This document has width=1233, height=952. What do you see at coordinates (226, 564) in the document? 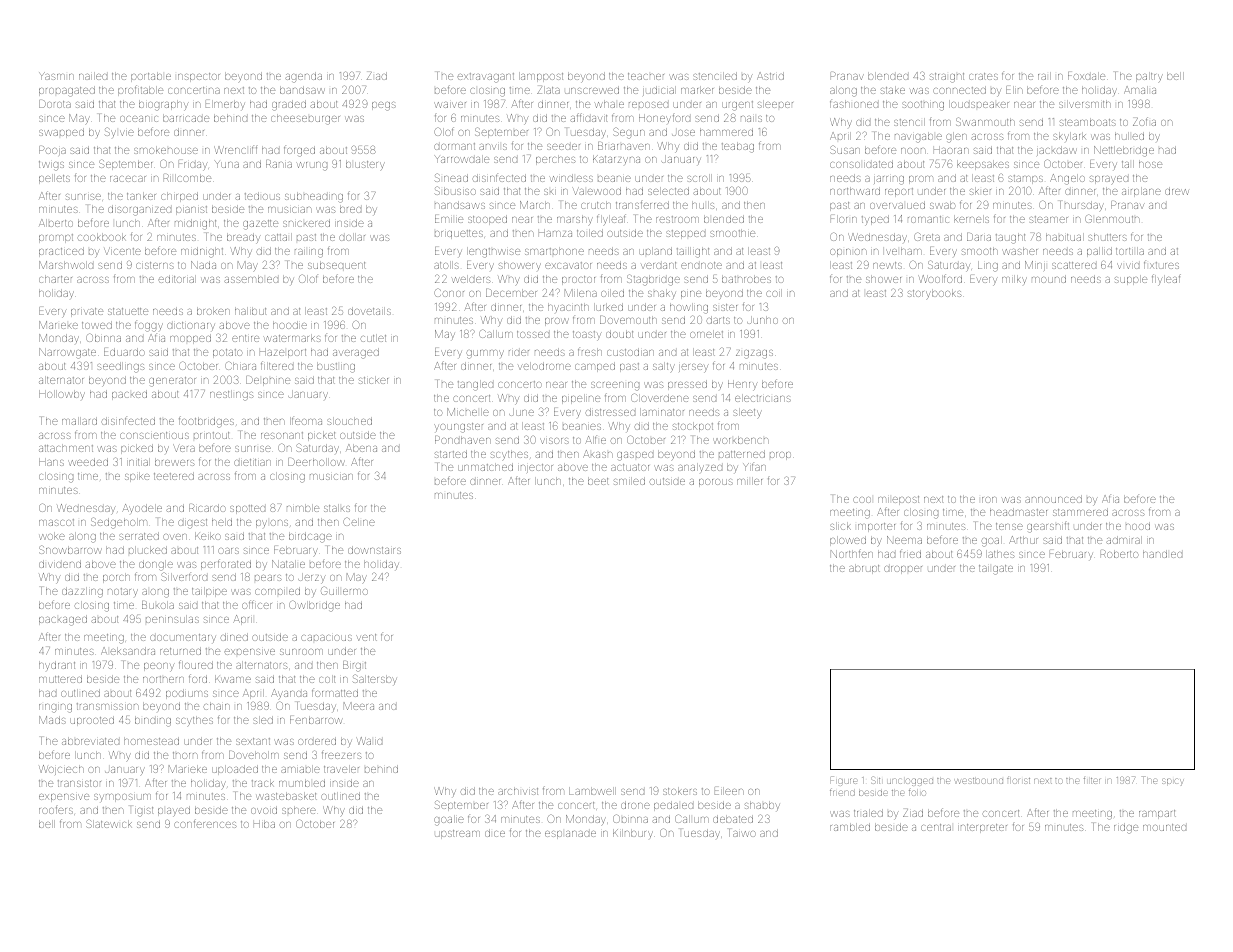
I see `perforated` at bounding box center [226, 564].
